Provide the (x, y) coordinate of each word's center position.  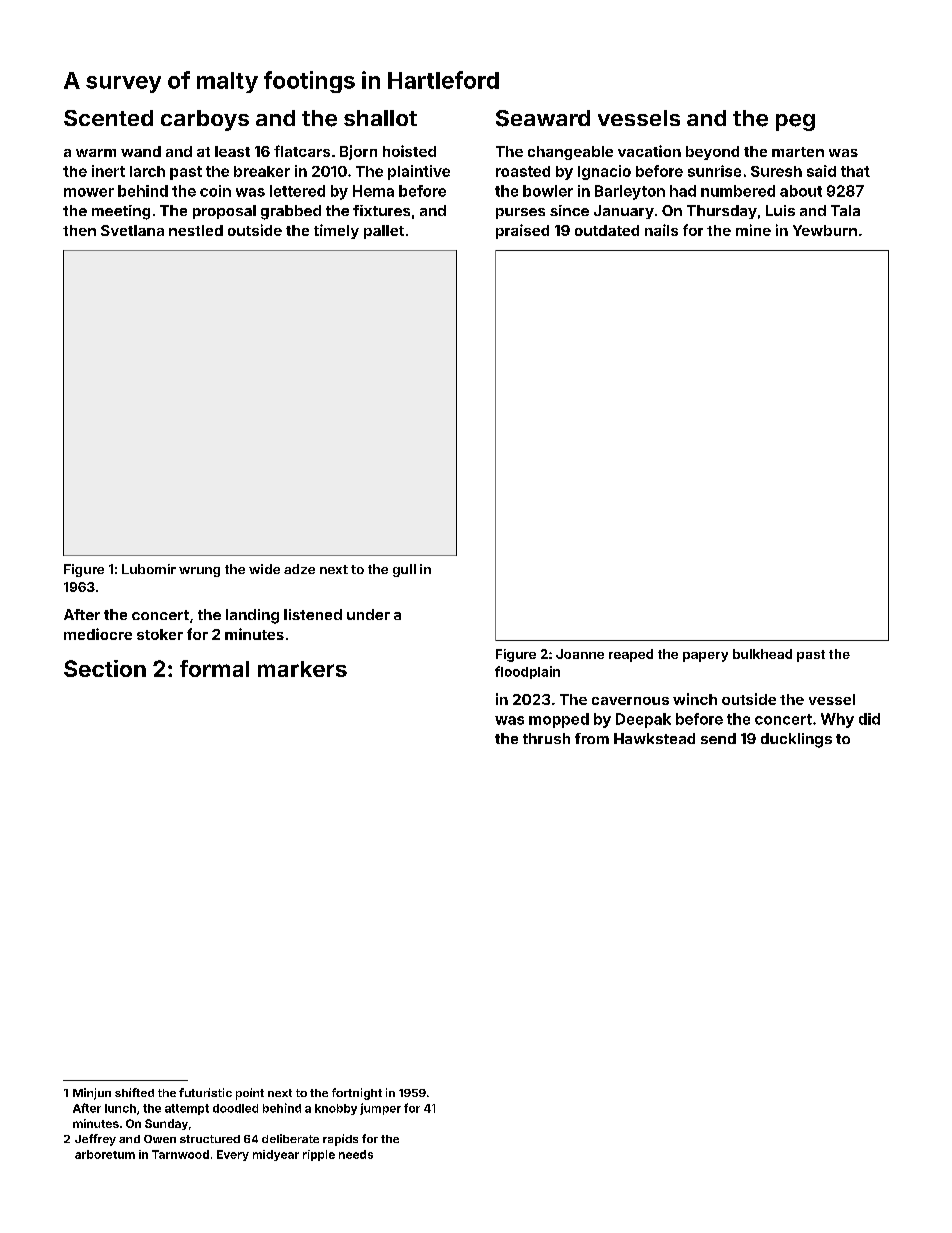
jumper (380, 1109)
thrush (546, 738)
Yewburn (825, 230)
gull (404, 570)
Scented (108, 118)
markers (302, 669)
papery (705, 657)
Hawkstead (654, 738)
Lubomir (149, 569)
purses (520, 213)
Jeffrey (95, 1140)
